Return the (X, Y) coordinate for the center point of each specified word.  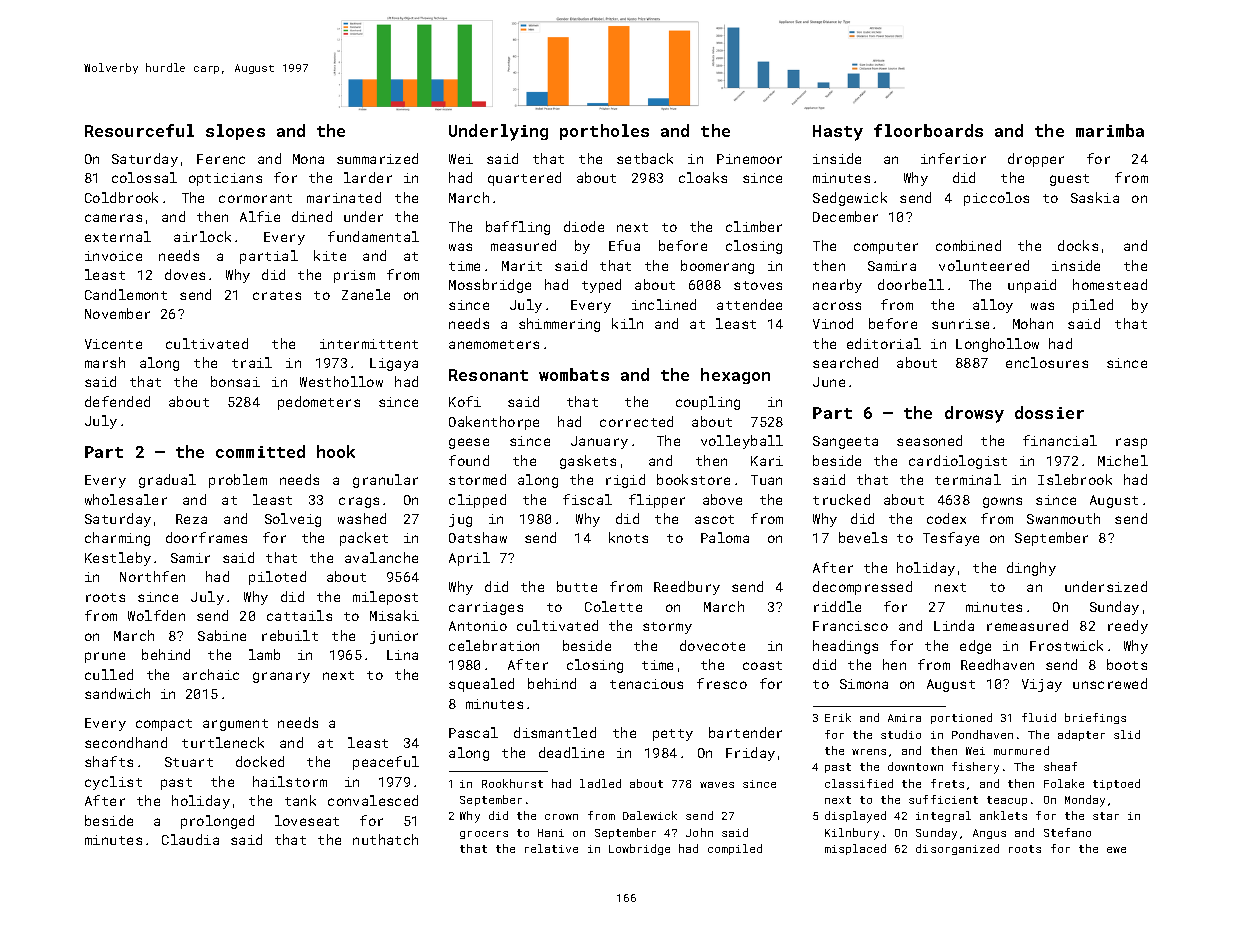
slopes (235, 132)
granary (281, 677)
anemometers (494, 344)
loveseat (307, 820)
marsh (105, 362)
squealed (481, 685)
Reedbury (687, 588)
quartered (524, 179)
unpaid (1032, 286)
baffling (518, 228)
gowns (1002, 502)
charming (117, 539)
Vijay (1042, 685)
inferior (953, 158)
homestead (1110, 284)
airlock (202, 236)
